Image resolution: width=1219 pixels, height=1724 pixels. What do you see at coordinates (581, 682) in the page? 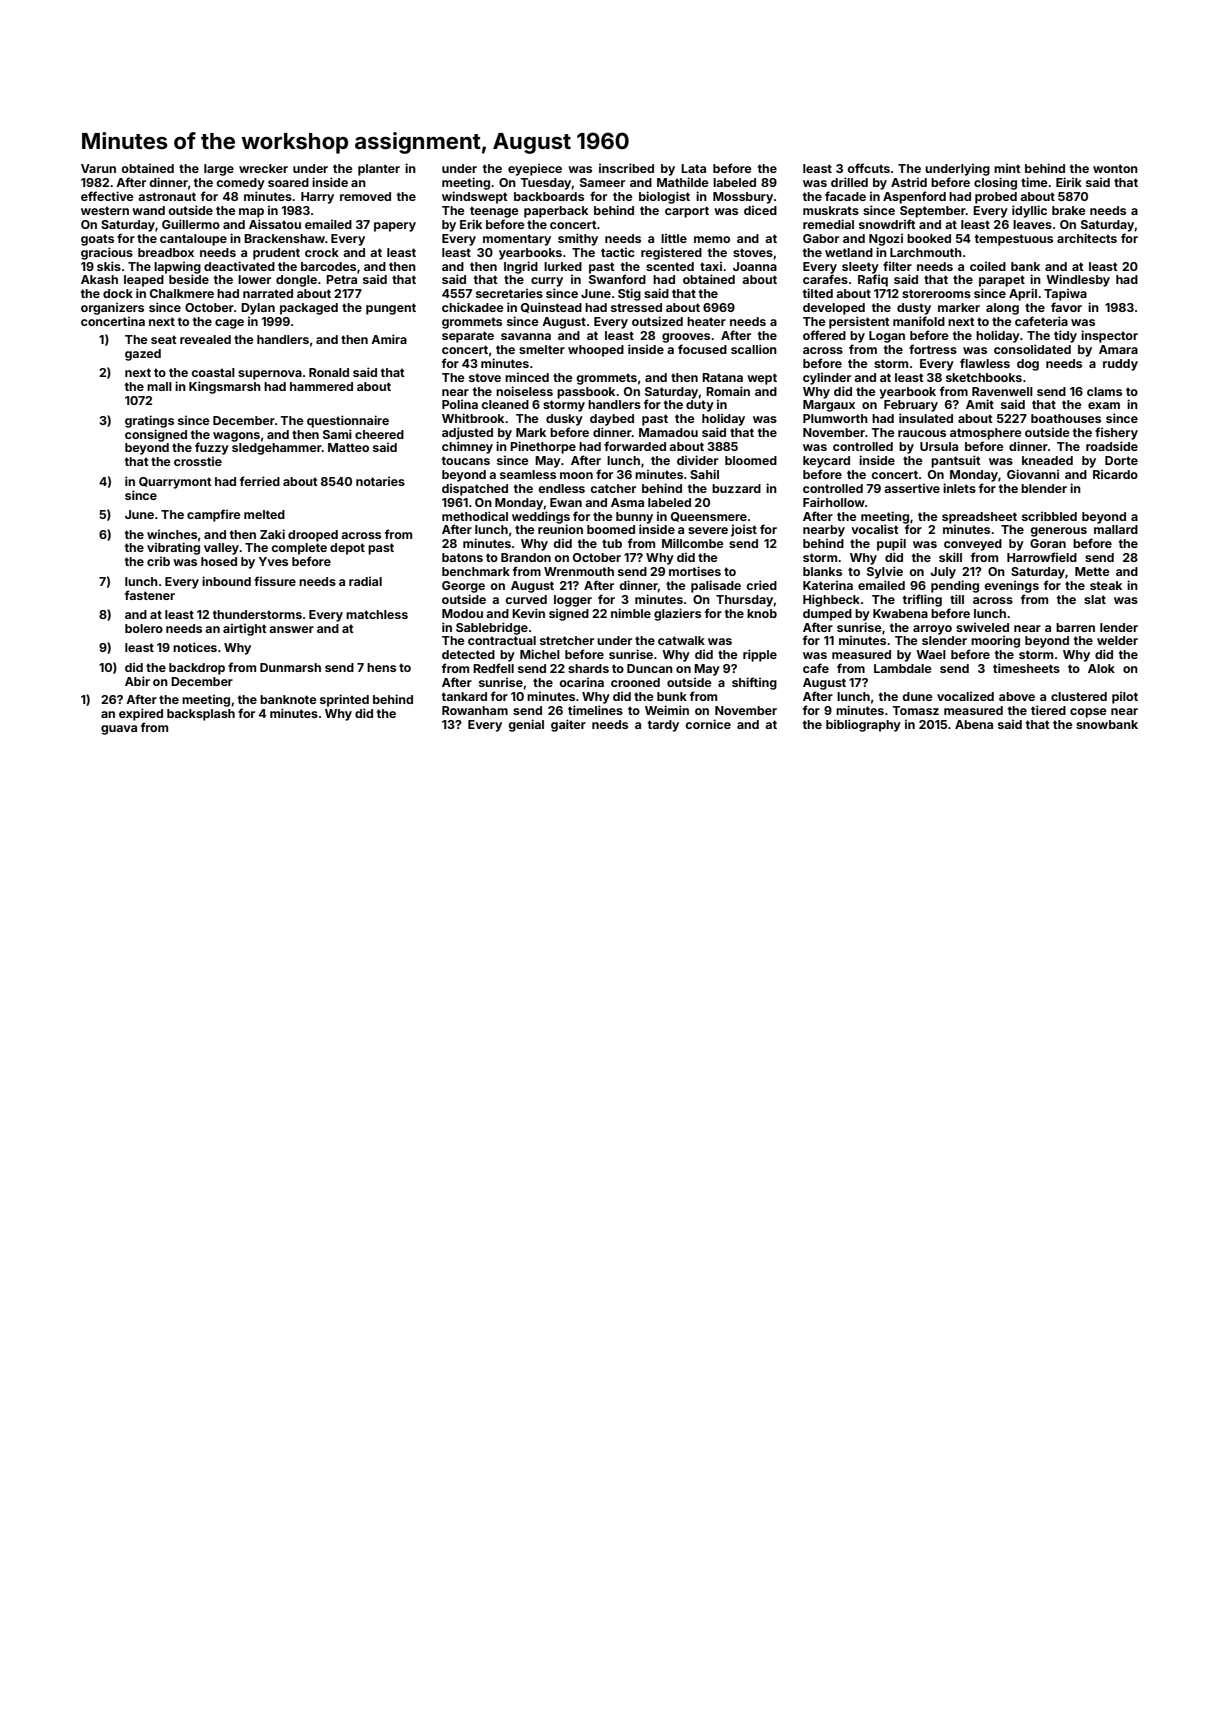
I see `ocarina` at bounding box center [581, 682].
